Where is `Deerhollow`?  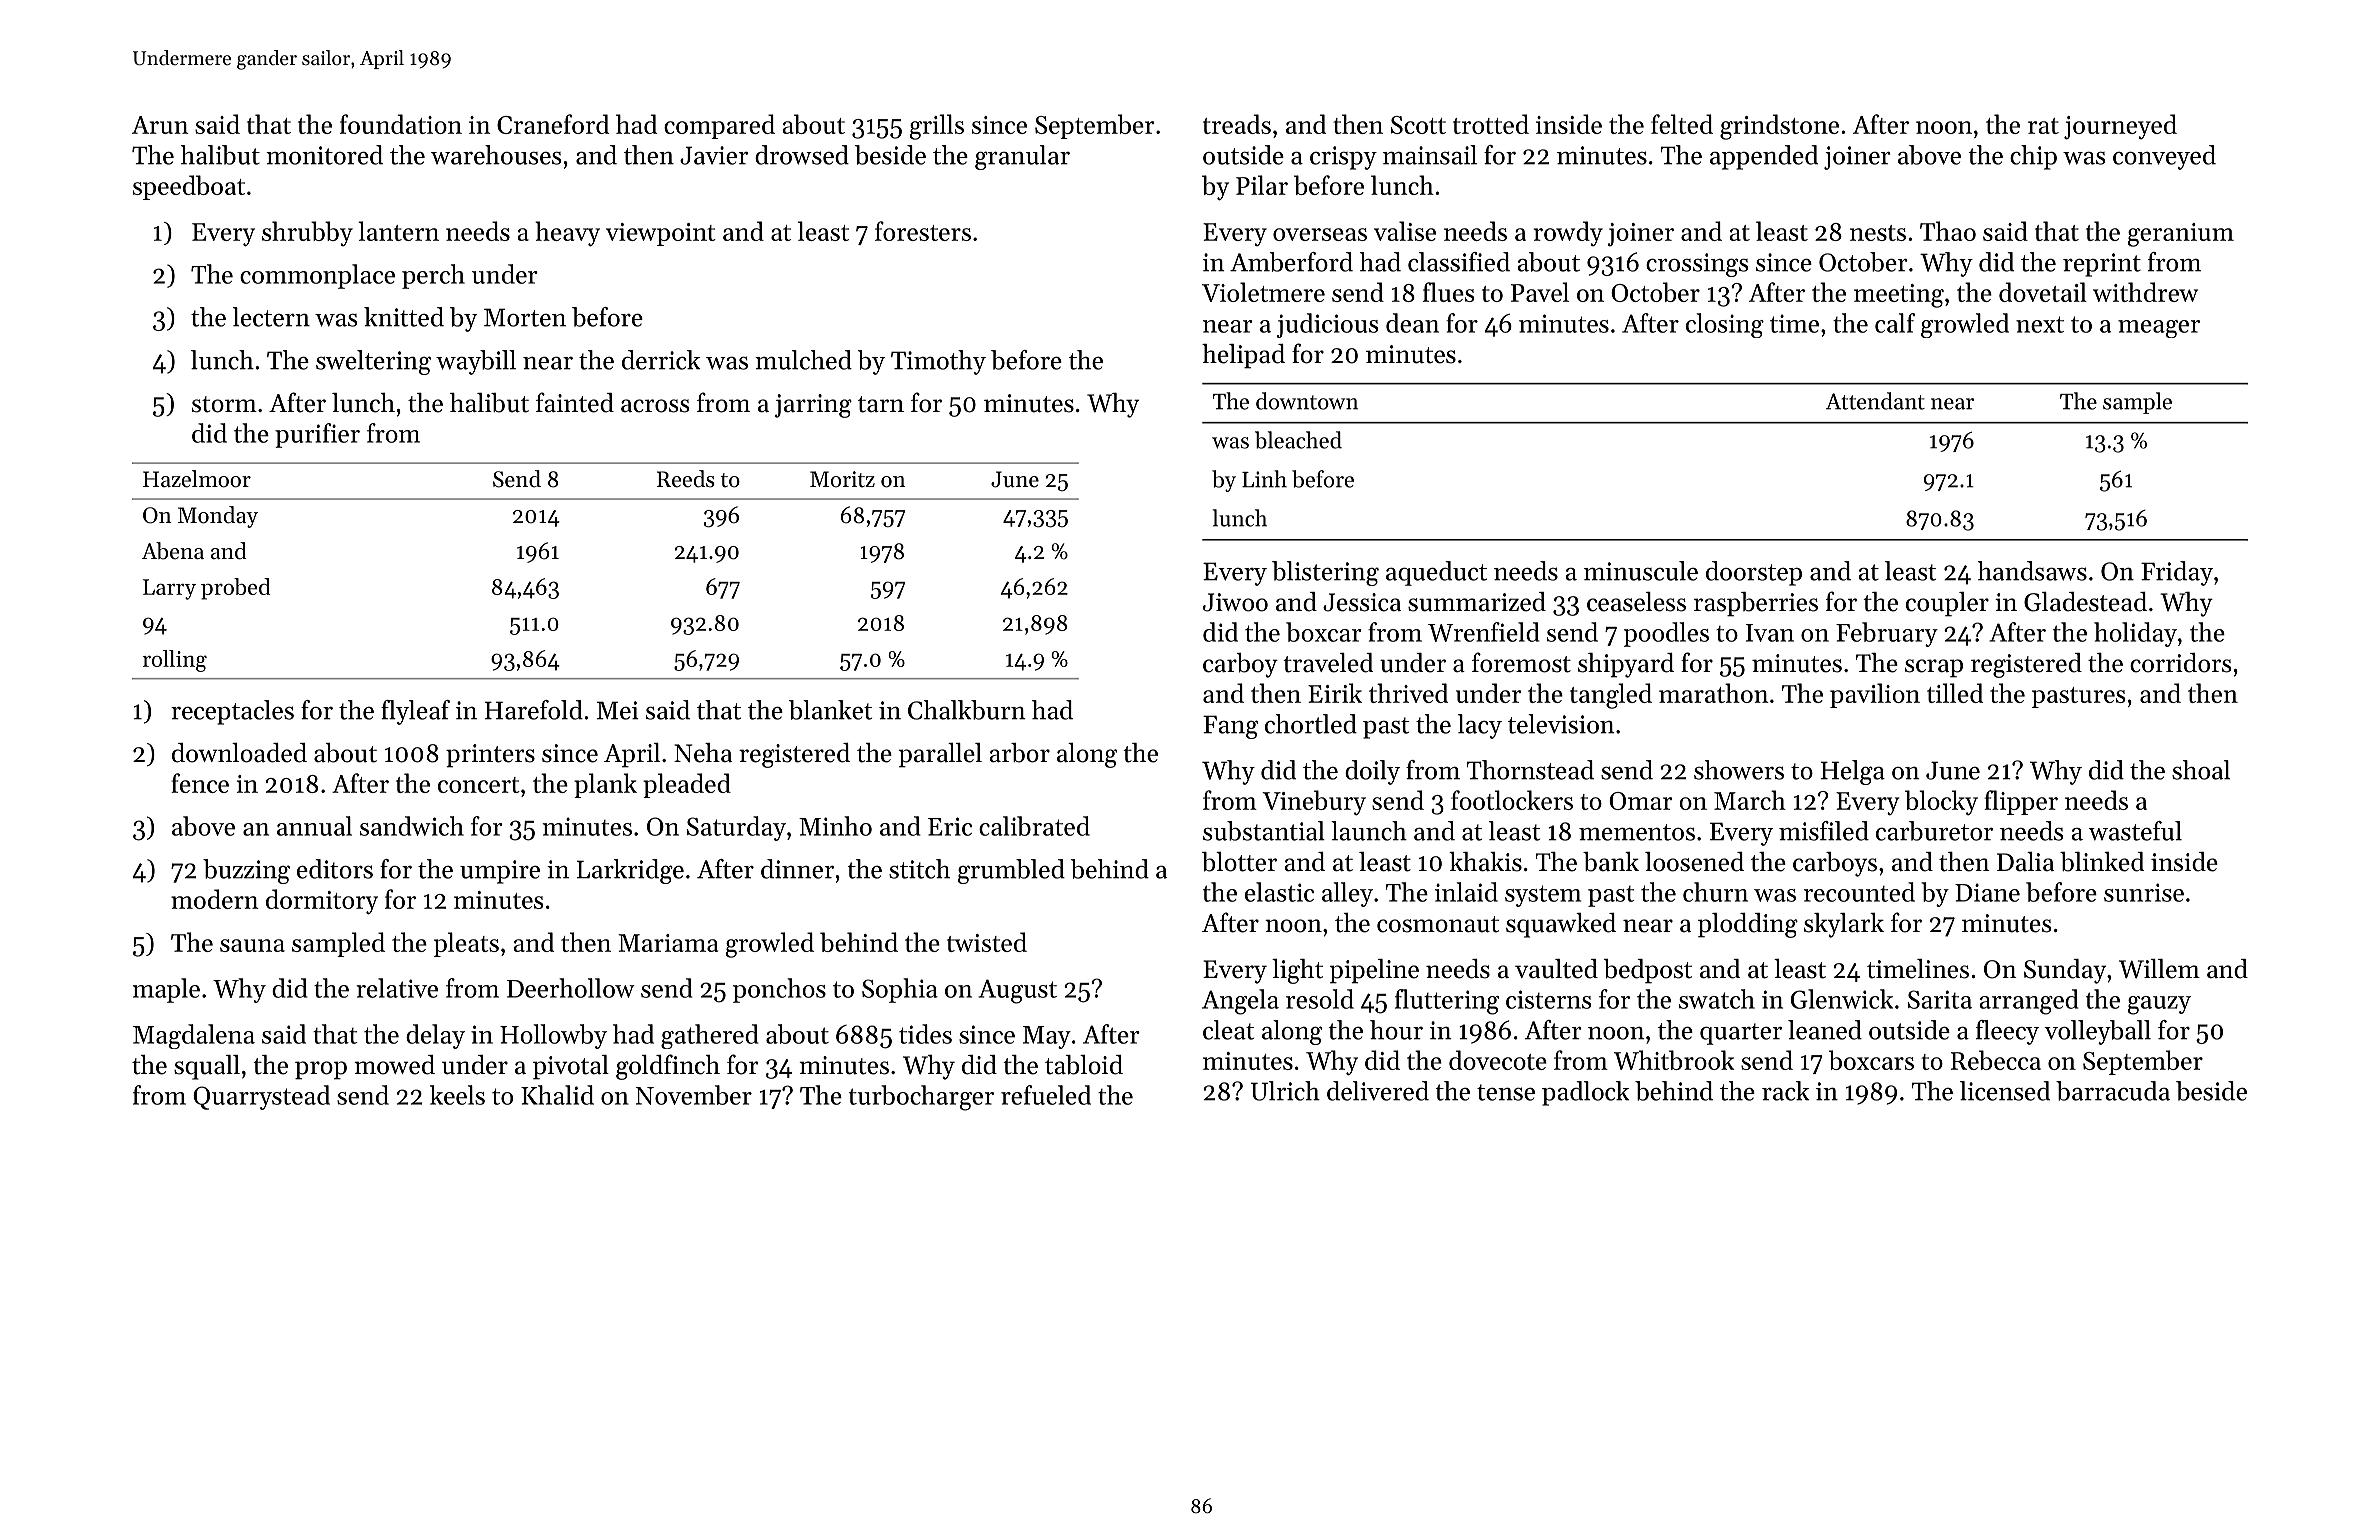
Deerhollow is located at coordinates (571, 988).
